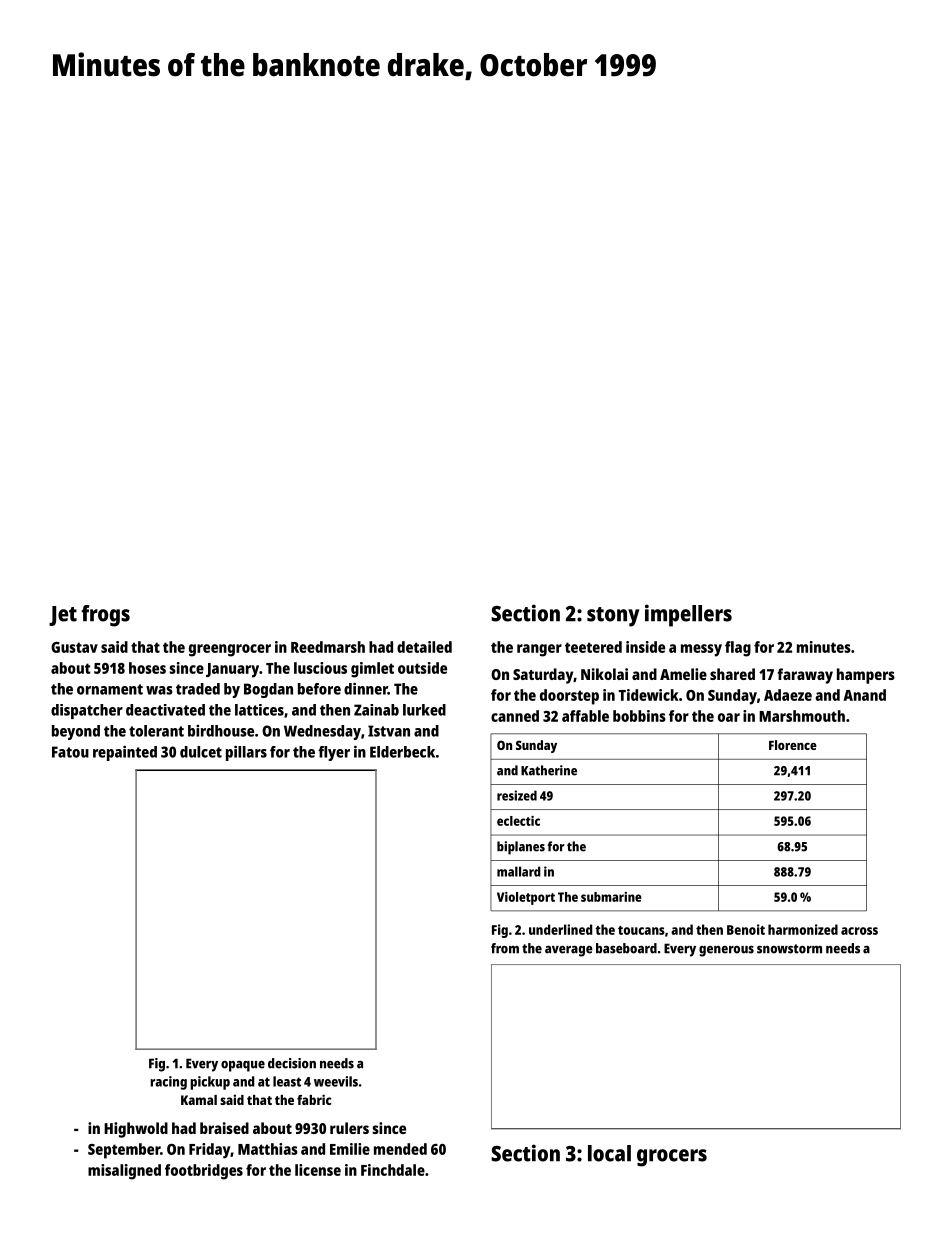 The image size is (952, 1233). Describe the element at coordinates (613, 617) in the screenshot. I see `stony` at that location.
